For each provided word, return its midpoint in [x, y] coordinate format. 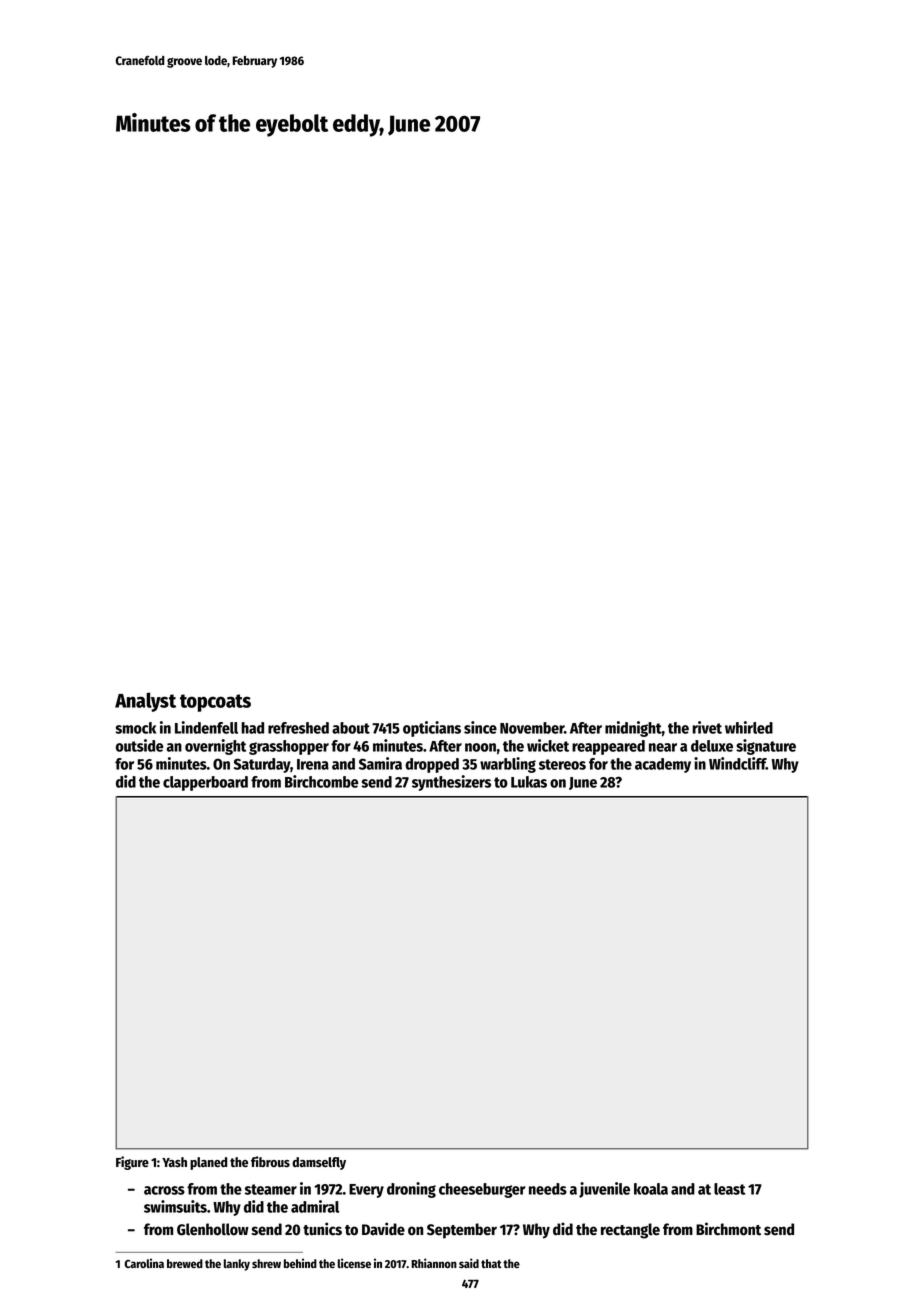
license [354, 1263]
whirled [749, 727]
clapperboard [205, 783]
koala [651, 1189]
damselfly [319, 1163]
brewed [185, 1263]
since [480, 727]
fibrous [270, 1161]
